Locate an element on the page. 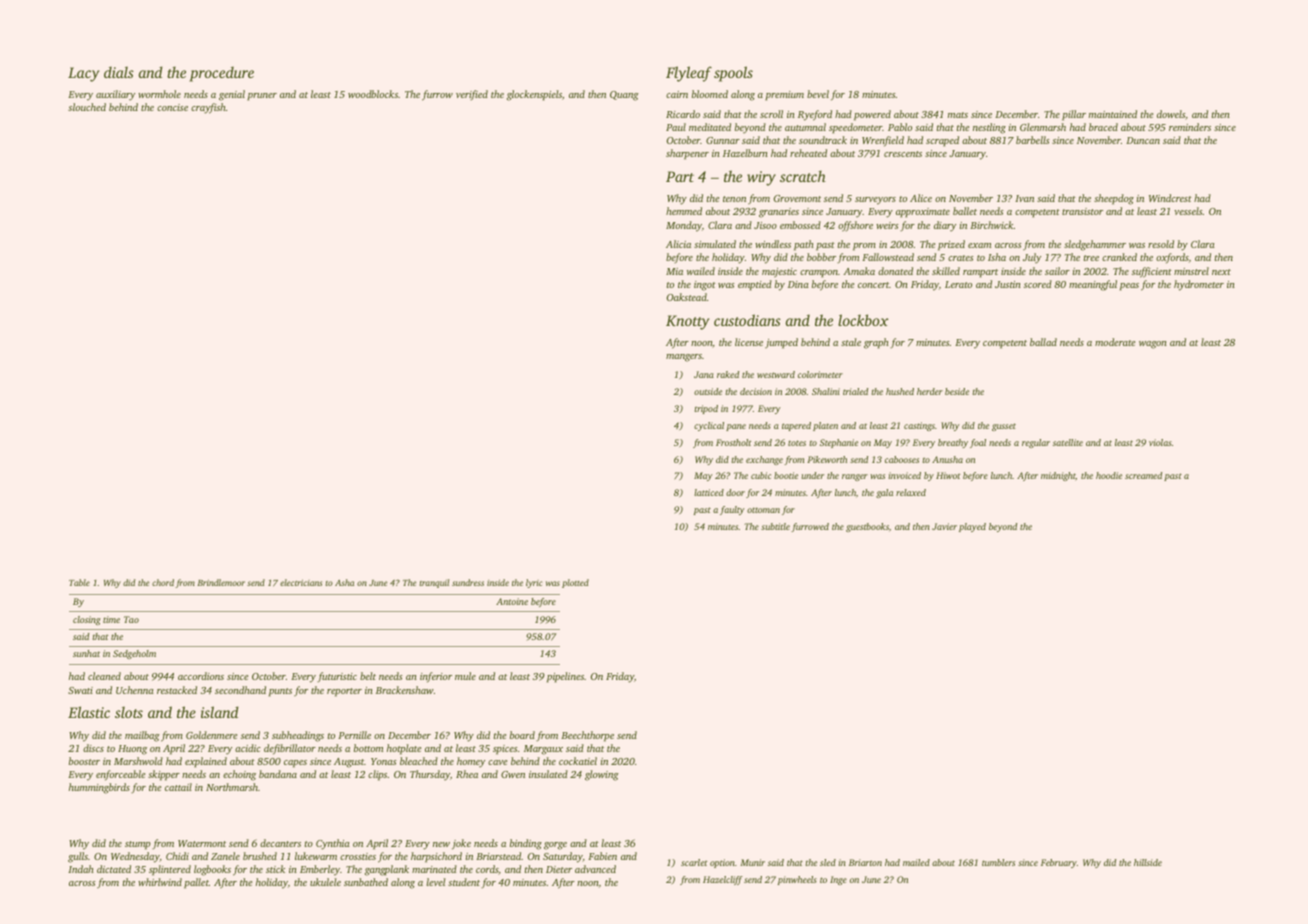 The height and width of the image is (924, 1308). Brindlemoor is located at coordinates (221, 582).
